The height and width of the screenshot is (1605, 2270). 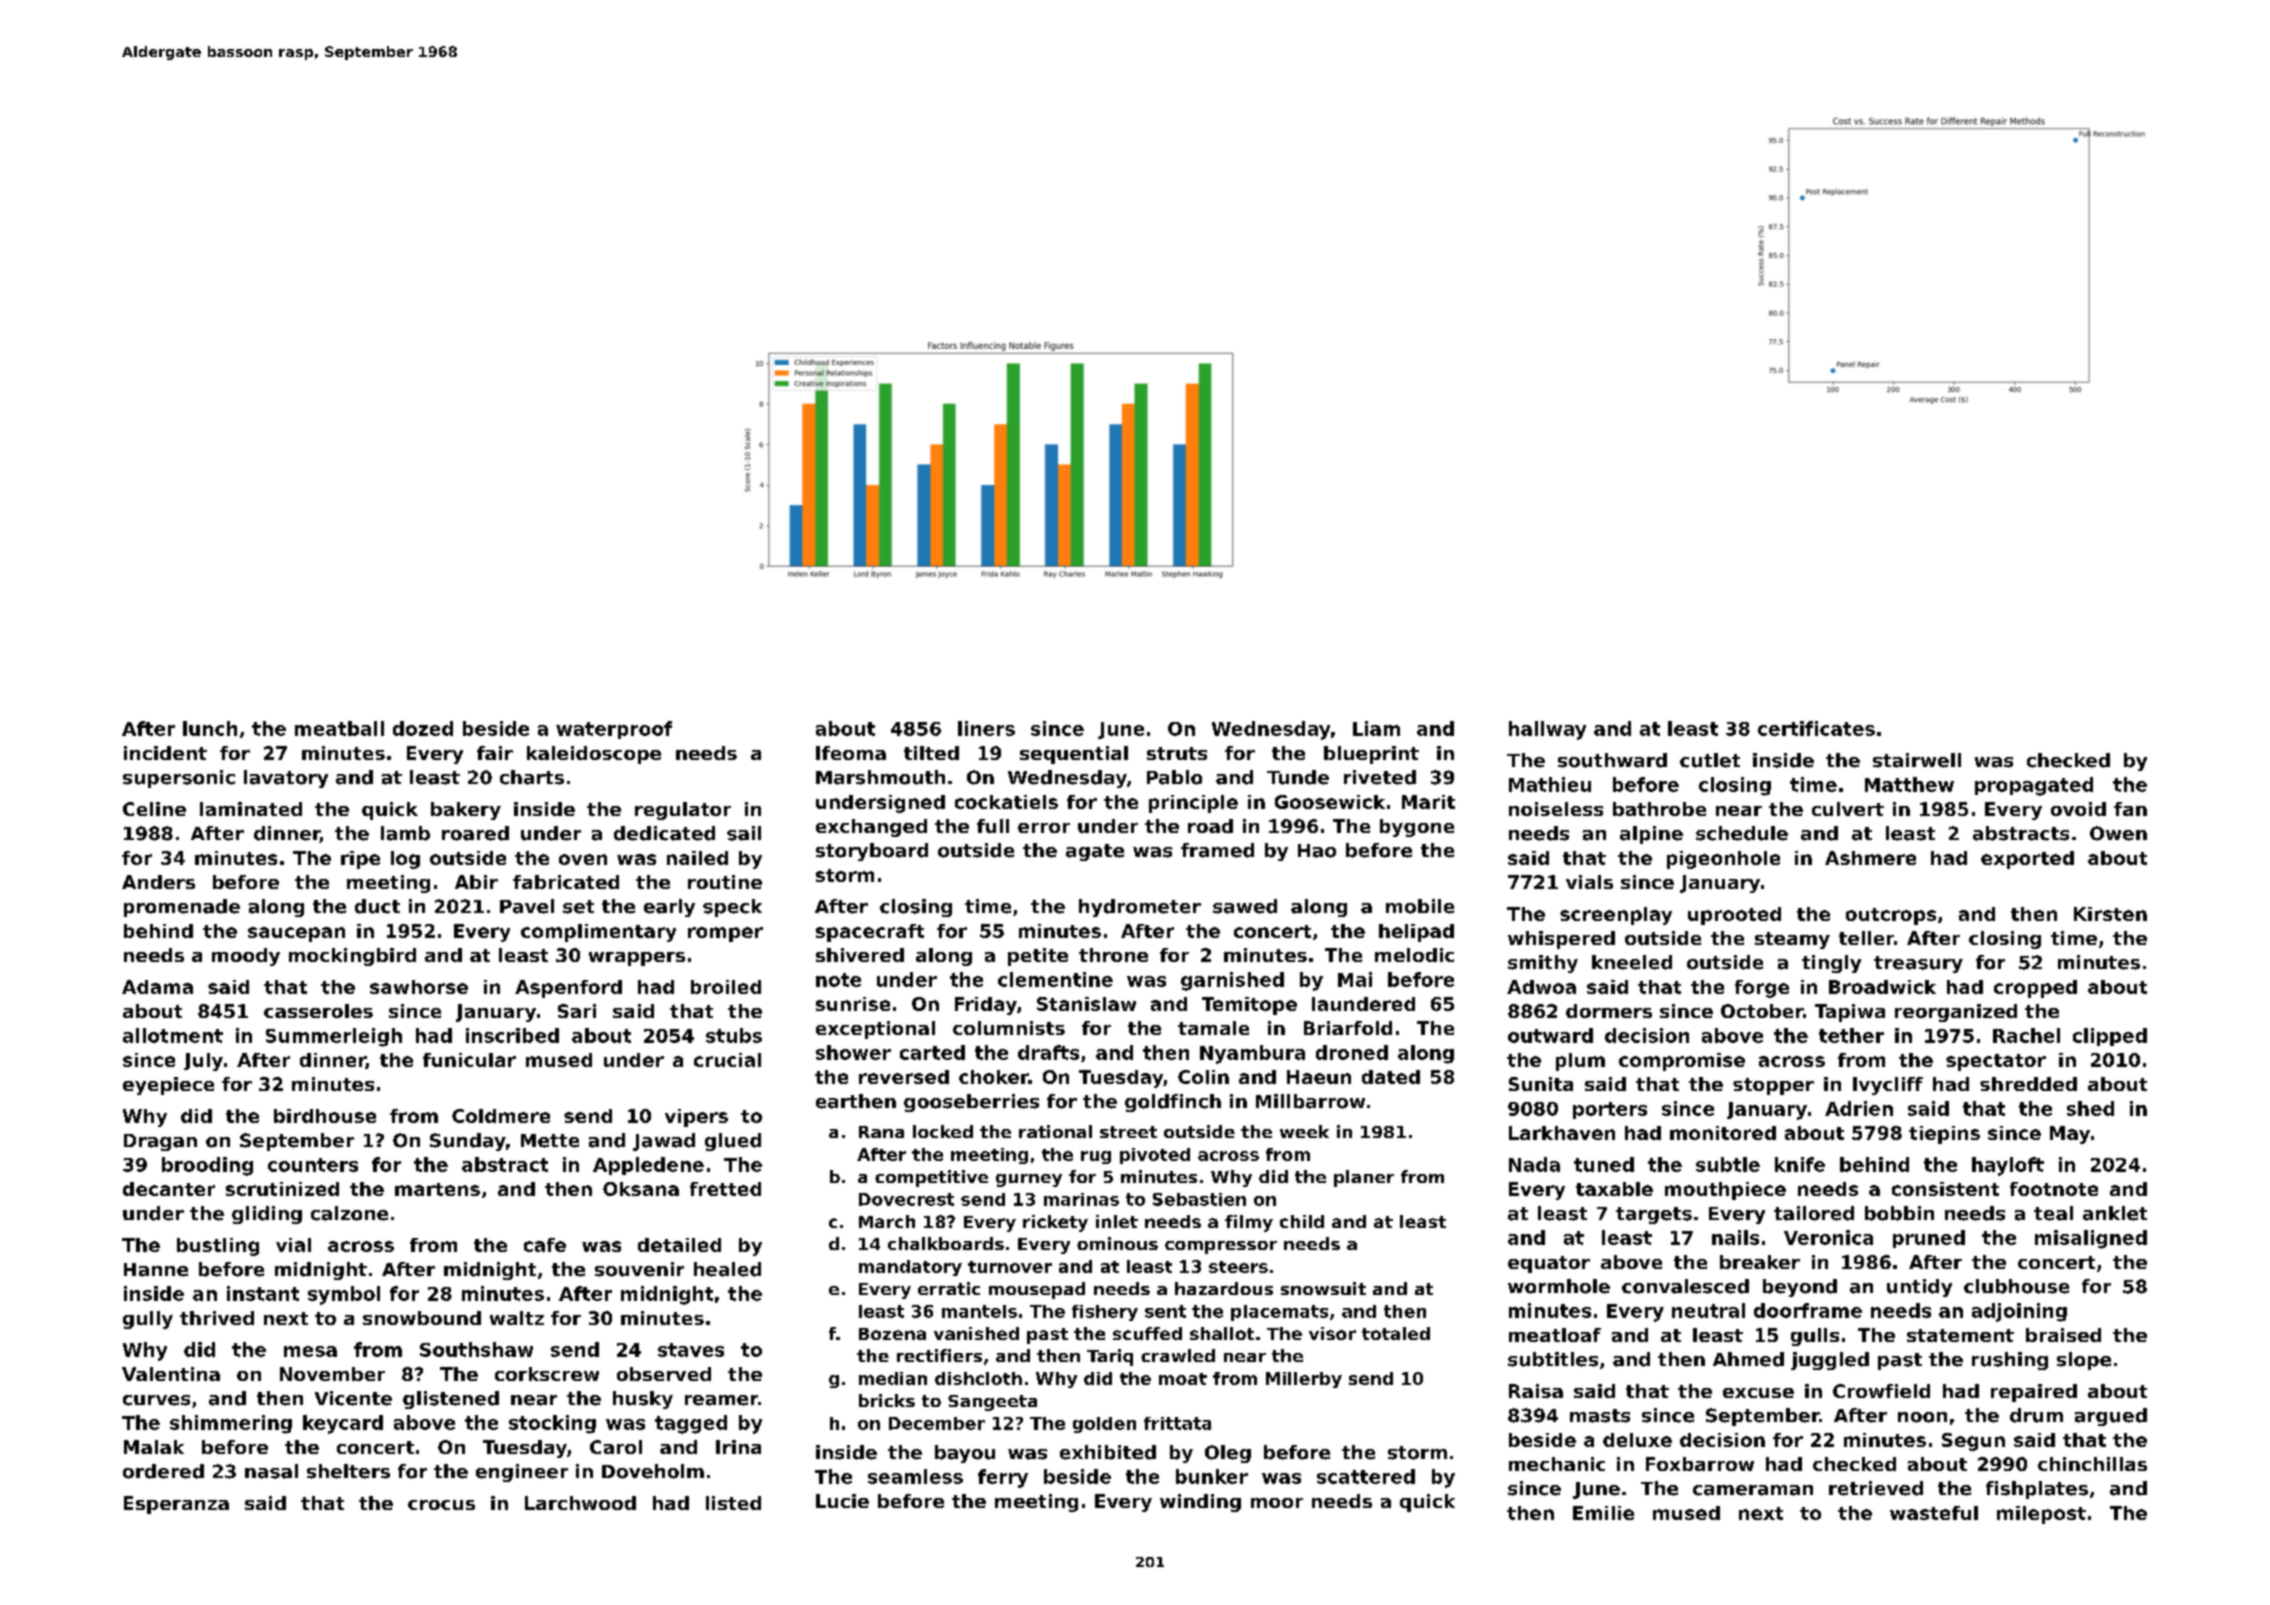 What do you see at coordinates (423, 728) in the screenshot?
I see `dozed` at bounding box center [423, 728].
